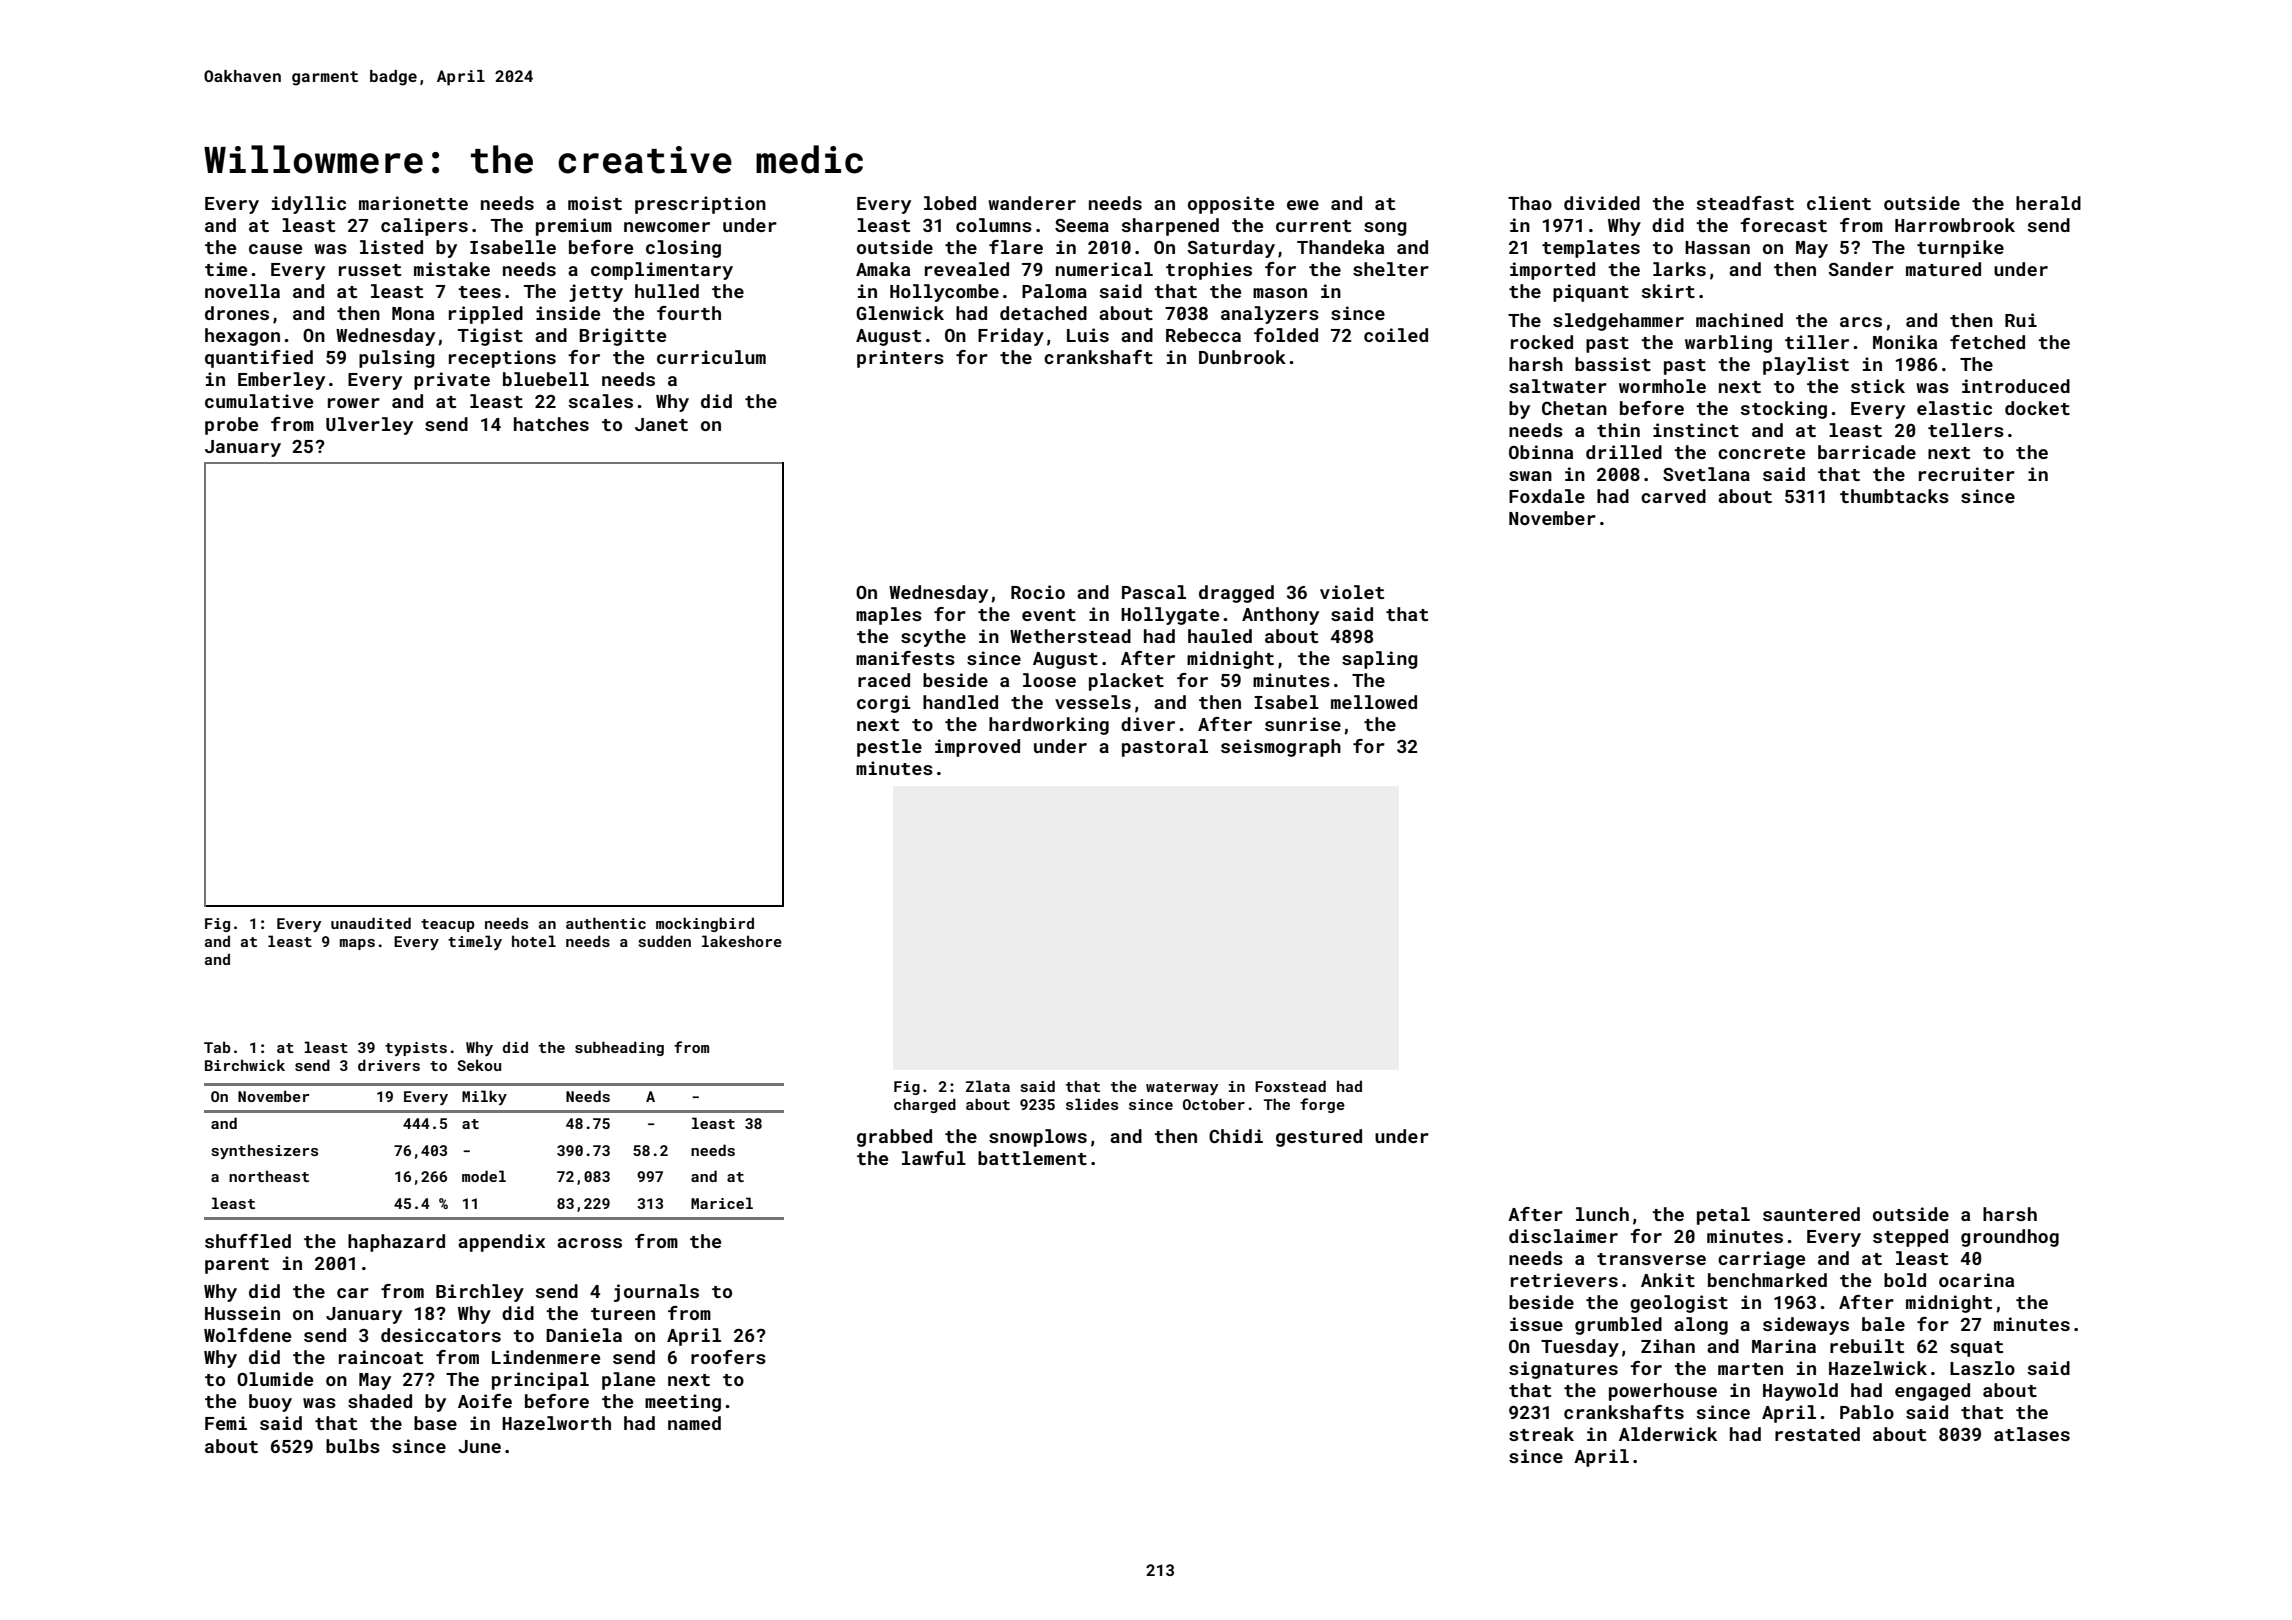 Image resolution: width=2292 pixels, height=1620 pixels. Describe the element at coordinates (1319, 1138) in the screenshot. I see `gestured` at that location.
